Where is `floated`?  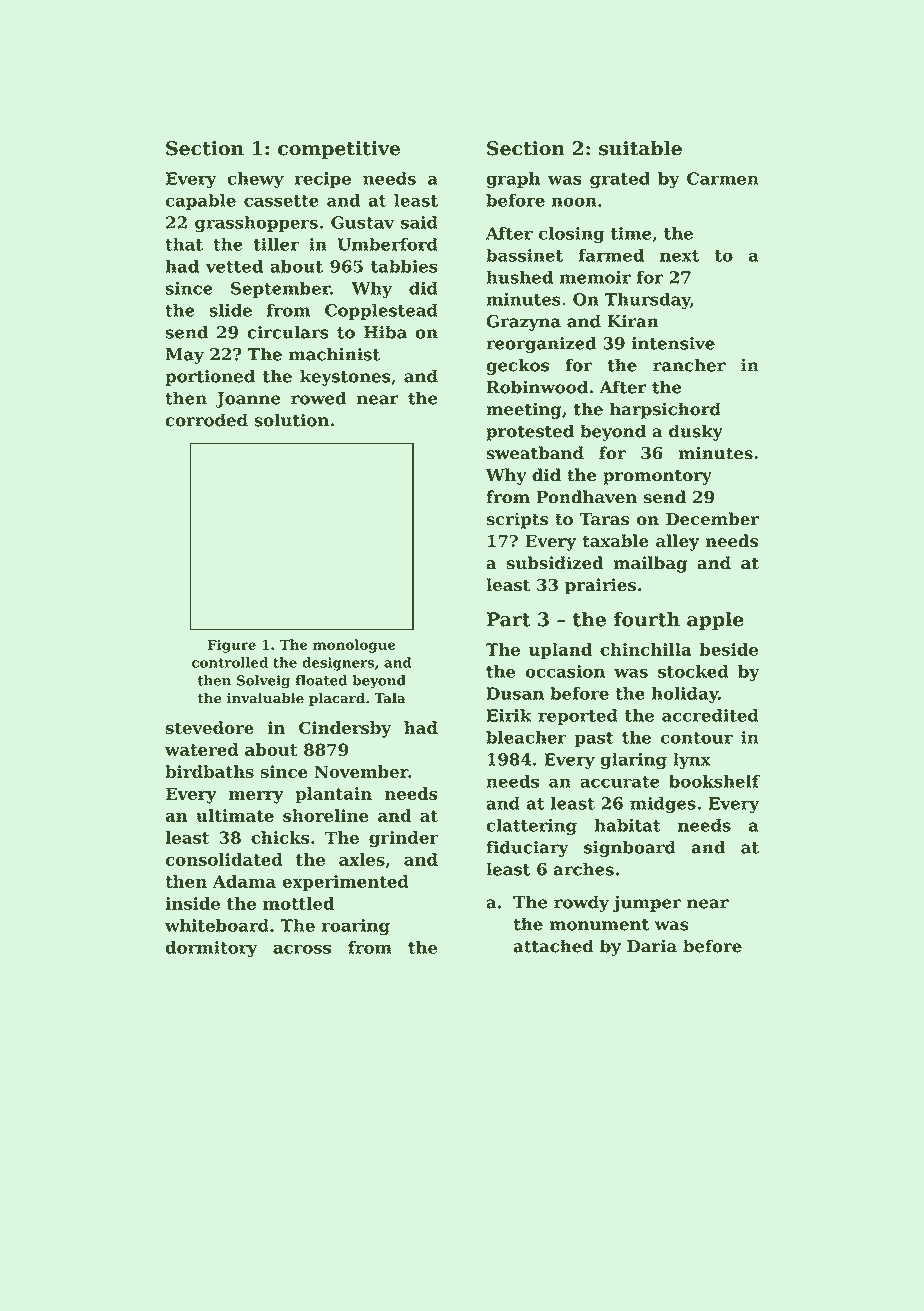
floated is located at coordinates (321, 680).
